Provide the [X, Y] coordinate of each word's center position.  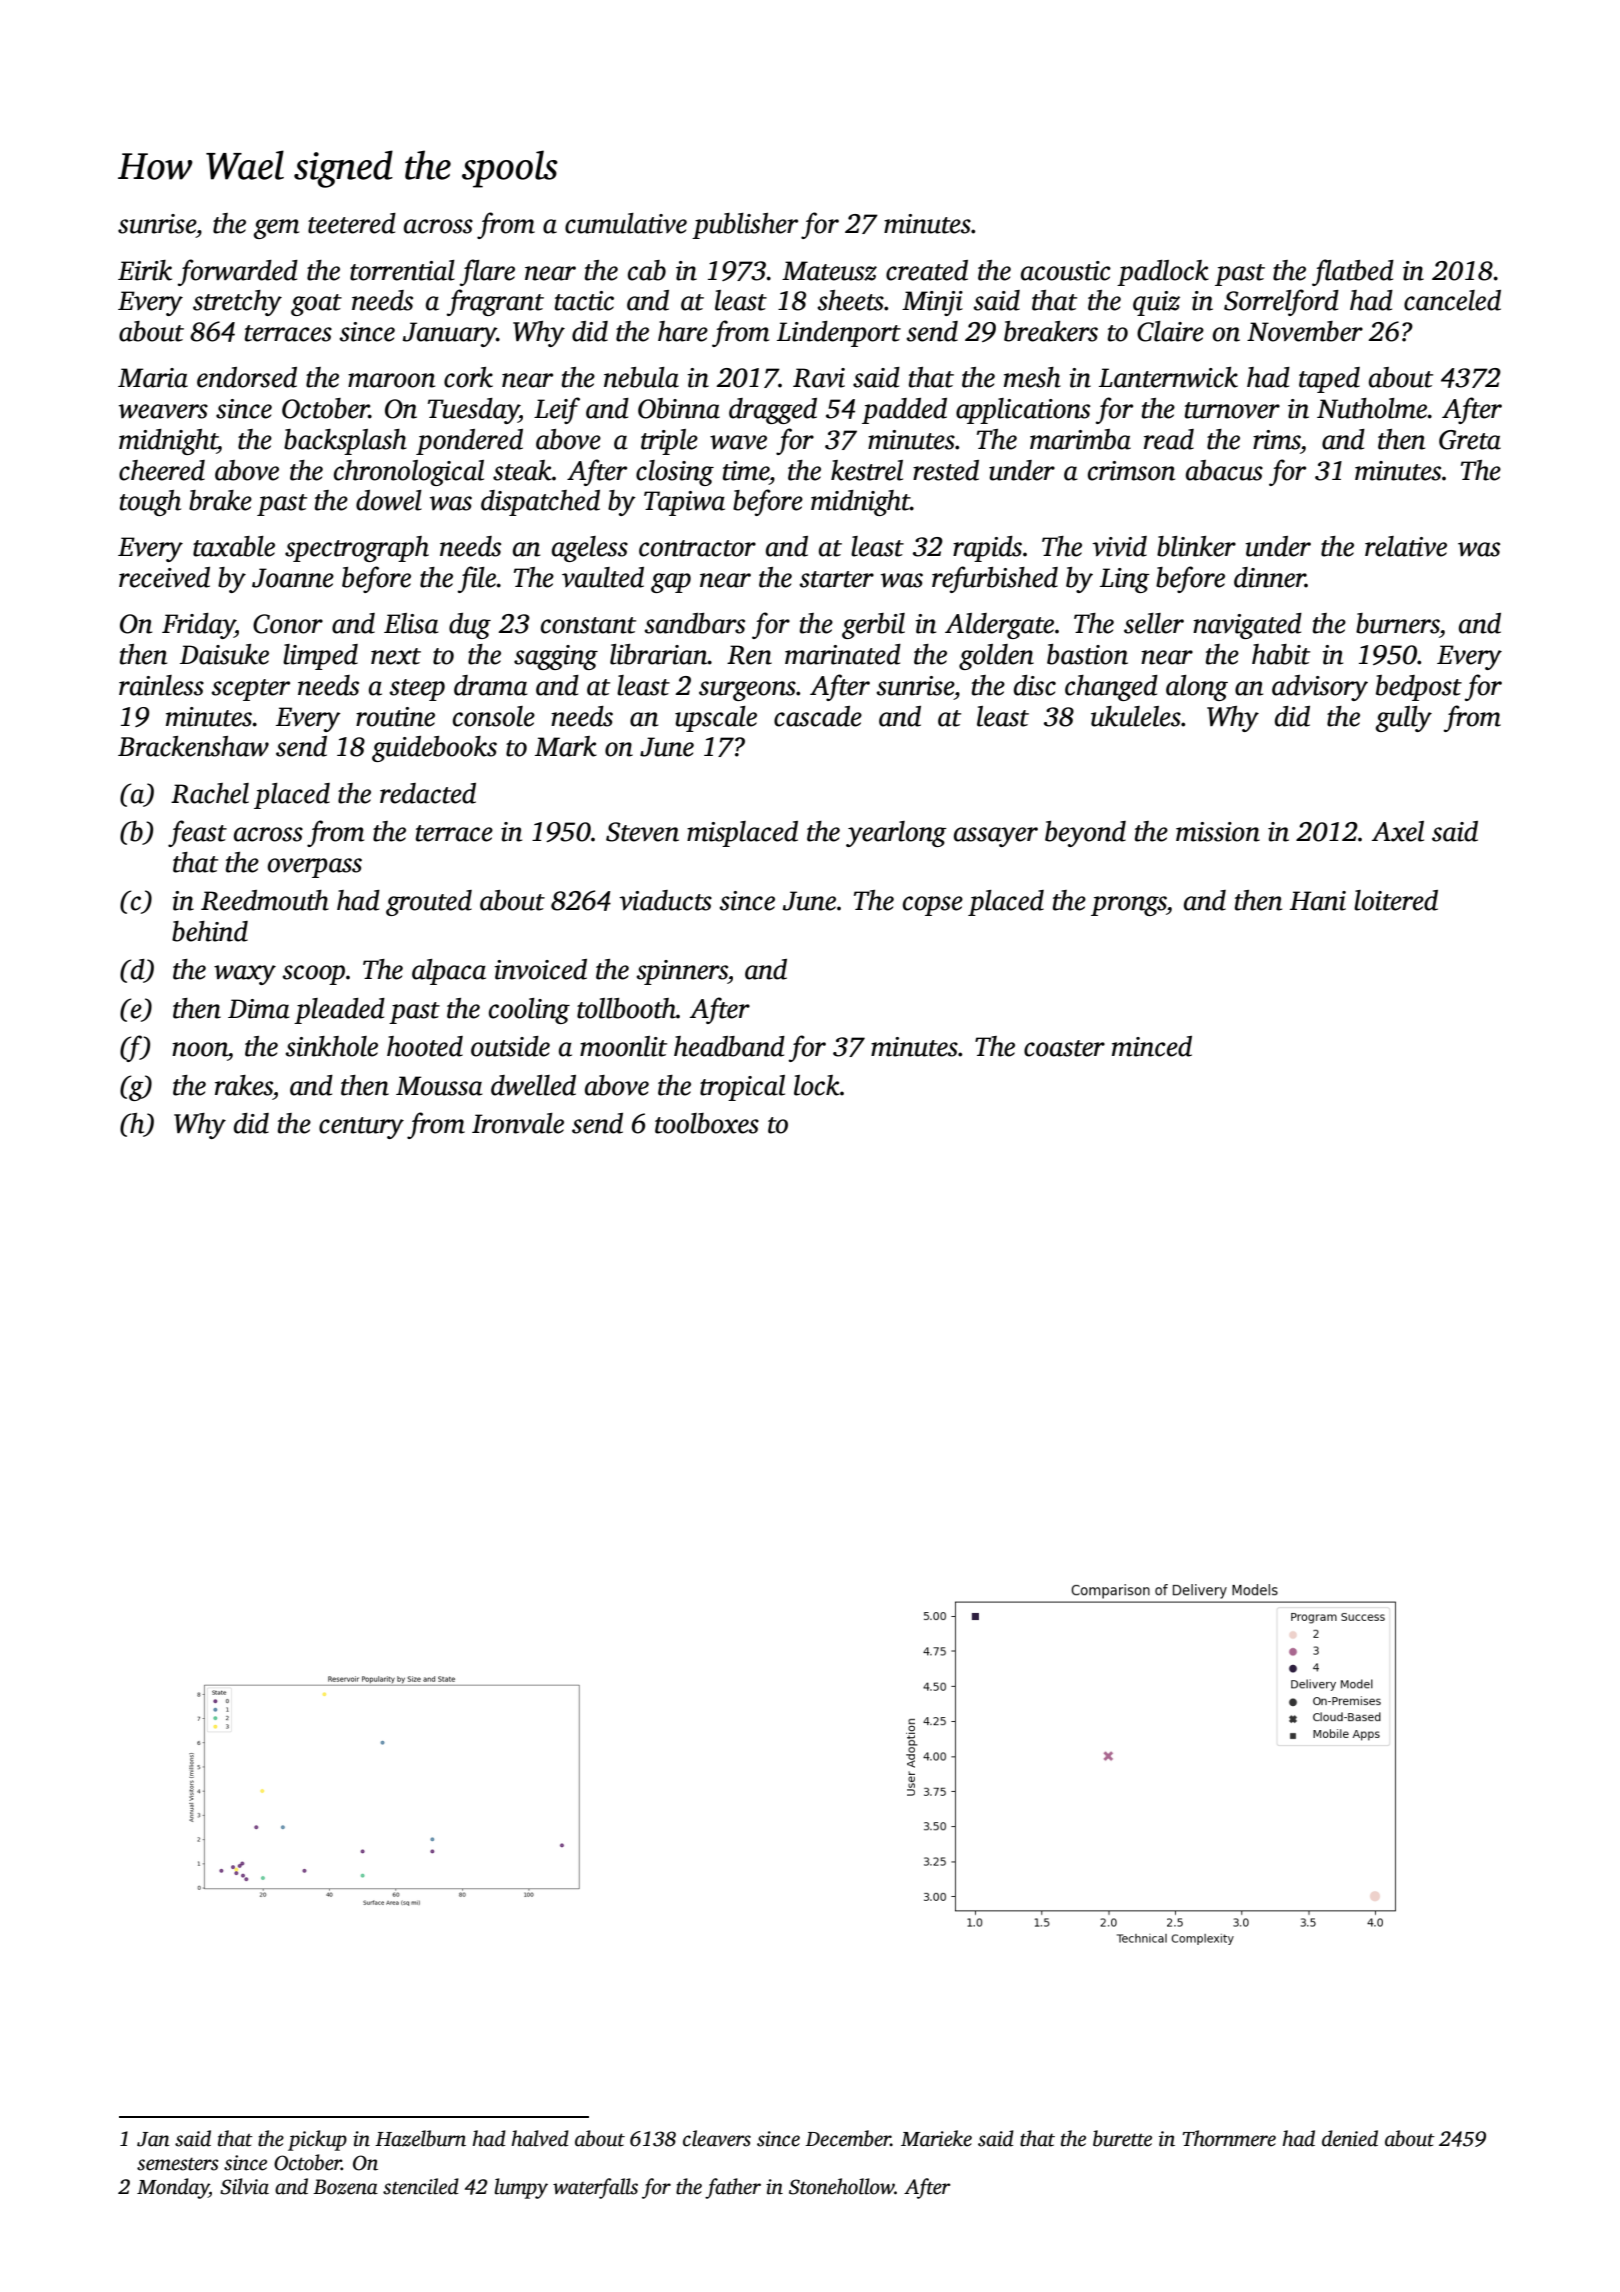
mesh [1032, 377]
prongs [1129, 906]
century [361, 1128]
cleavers [717, 2138]
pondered [469, 442]
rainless [161, 685]
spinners [682, 972]
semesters [178, 2164]
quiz [1156, 303]
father [733, 2188]
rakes [244, 1085]
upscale [716, 719]
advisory [1320, 688]
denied [1350, 2138]
